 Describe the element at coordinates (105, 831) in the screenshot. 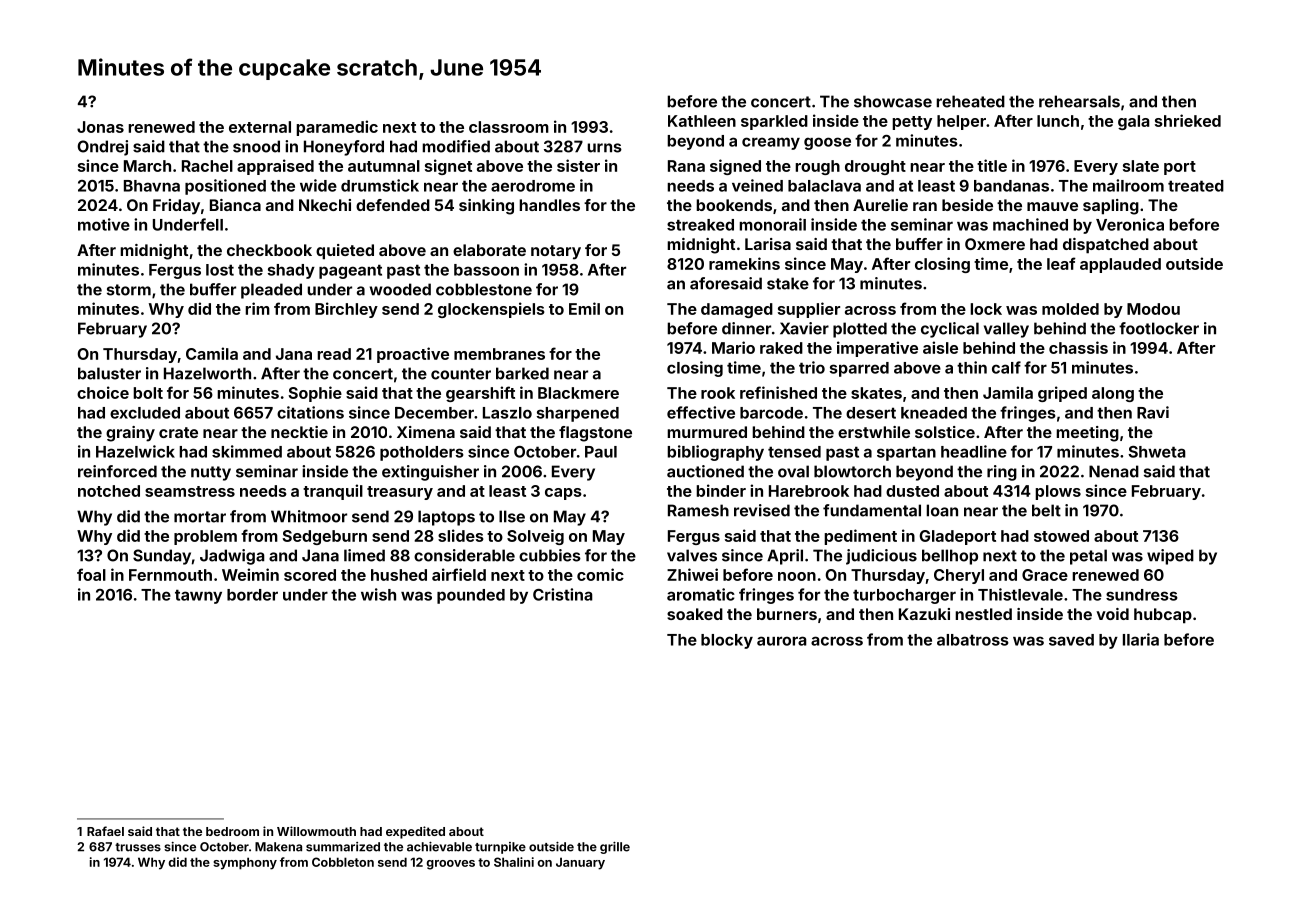

I see `Rafael` at that location.
